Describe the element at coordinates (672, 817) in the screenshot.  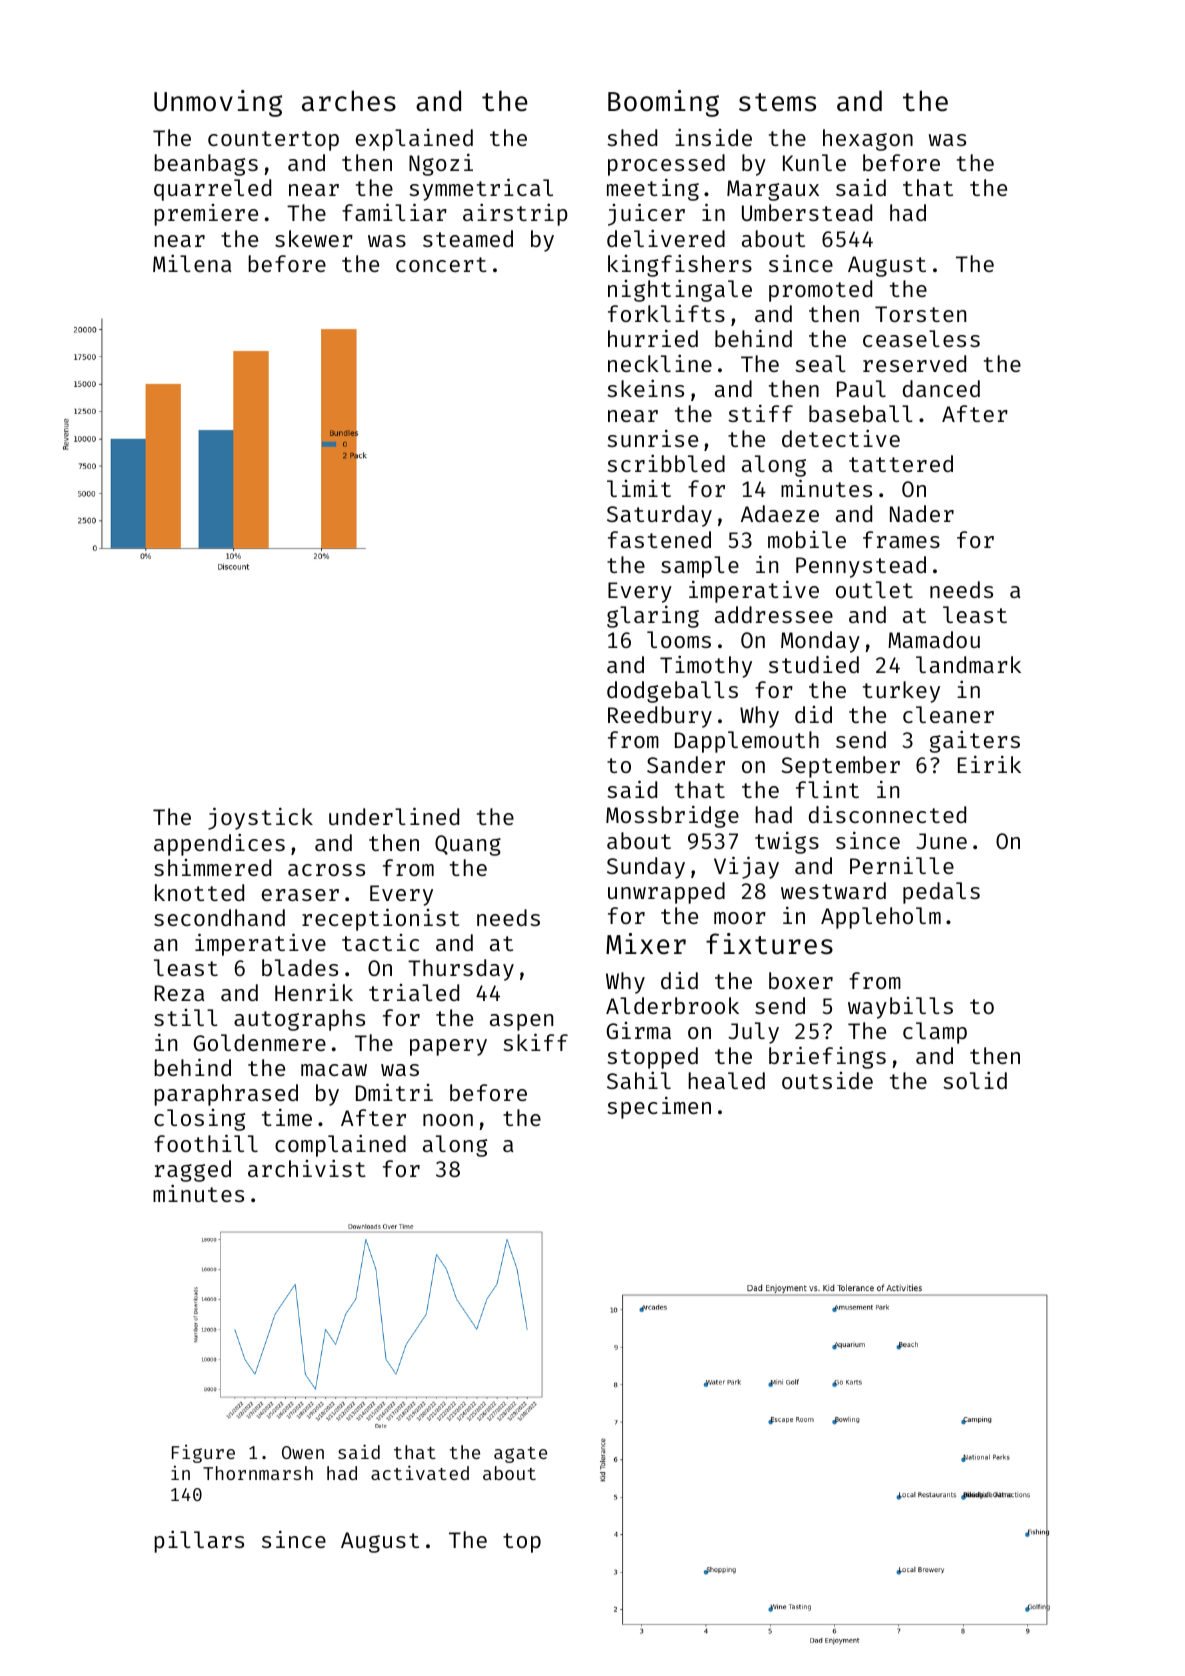
I see `Mossbridge` at that location.
